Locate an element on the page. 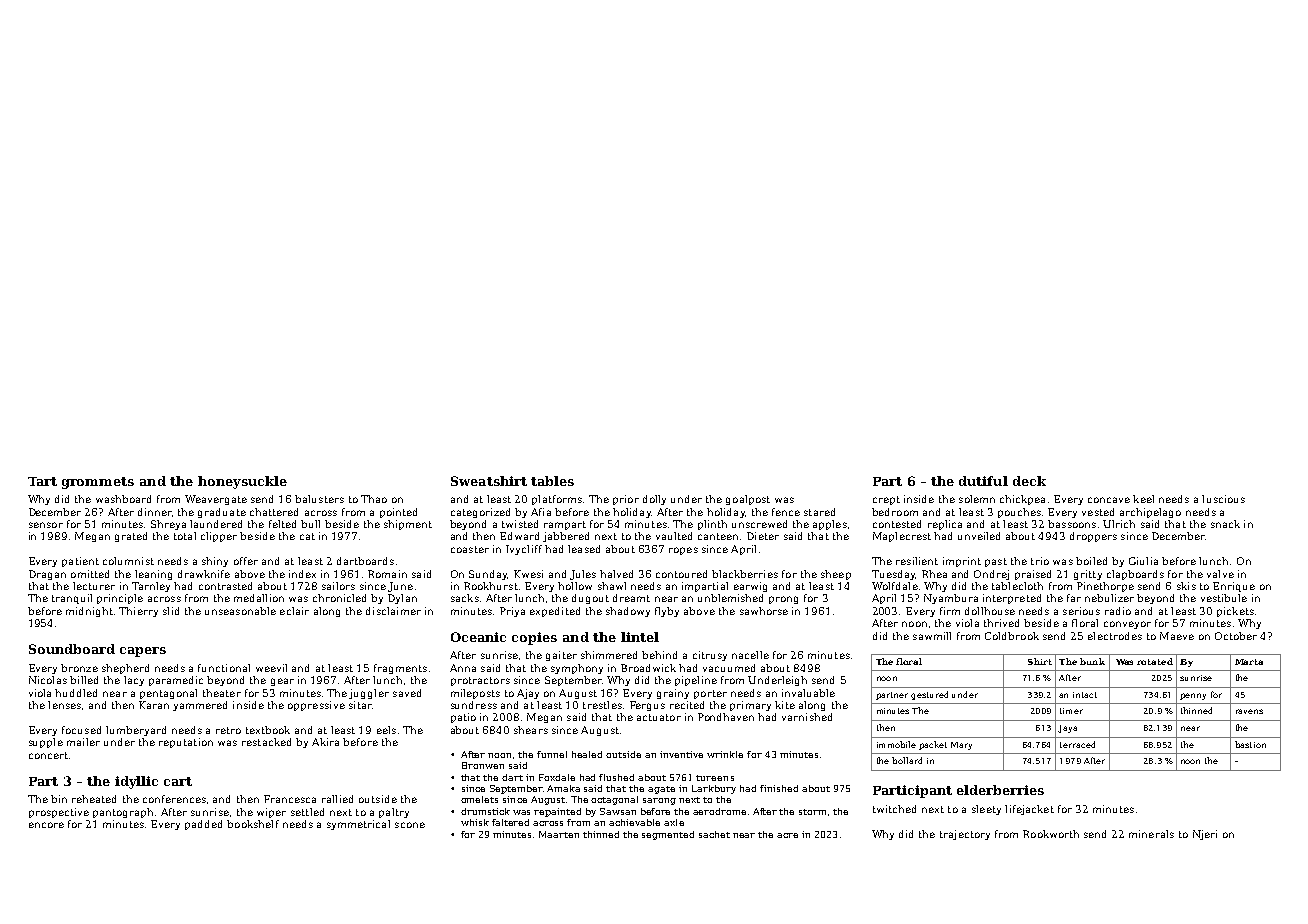 Image resolution: width=1308 pixels, height=924 pixels. supple is located at coordinates (46, 743).
